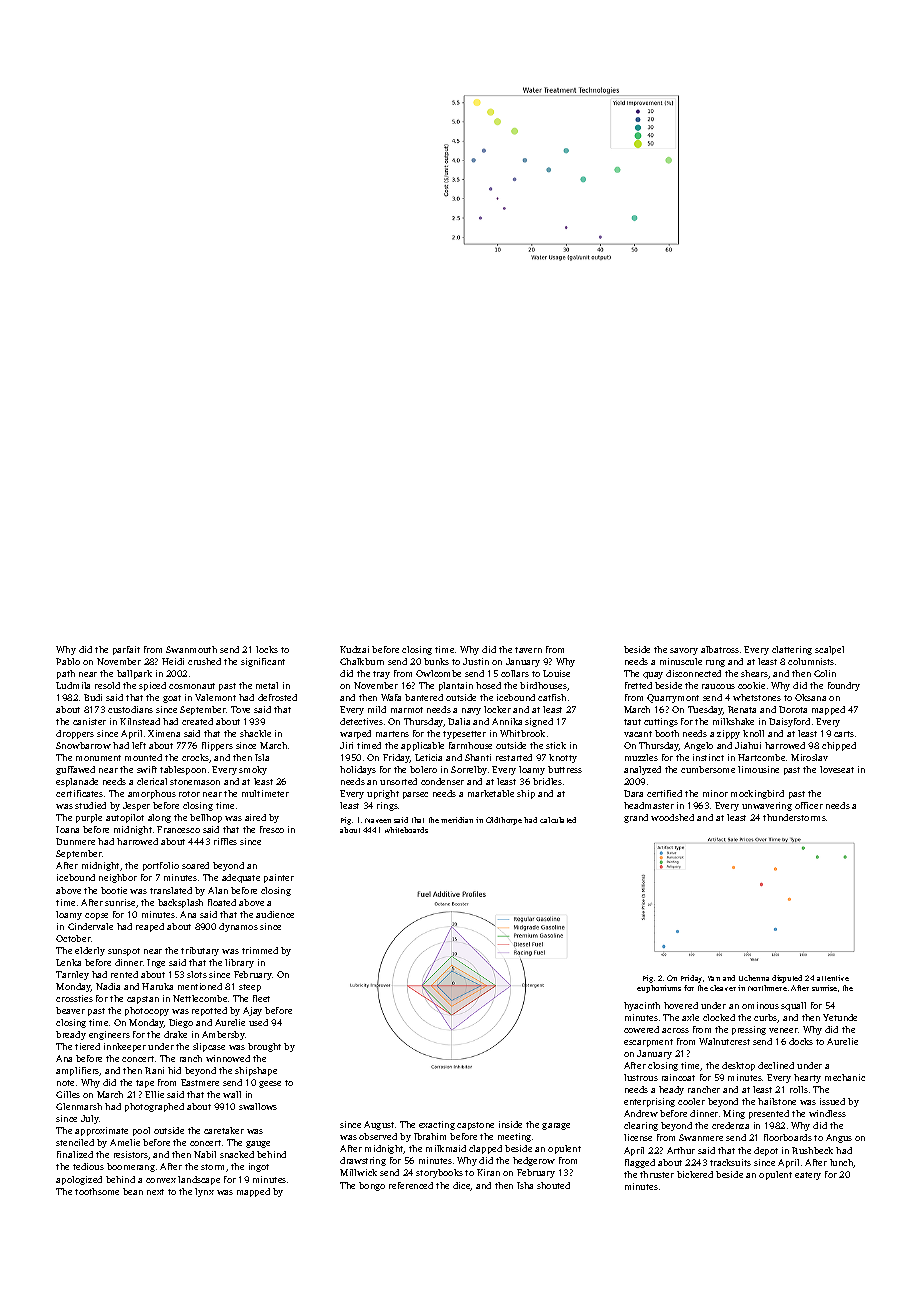 This document has height=1308, width=924. Describe the element at coordinates (118, 878) in the document. I see `neighbor` at that location.
